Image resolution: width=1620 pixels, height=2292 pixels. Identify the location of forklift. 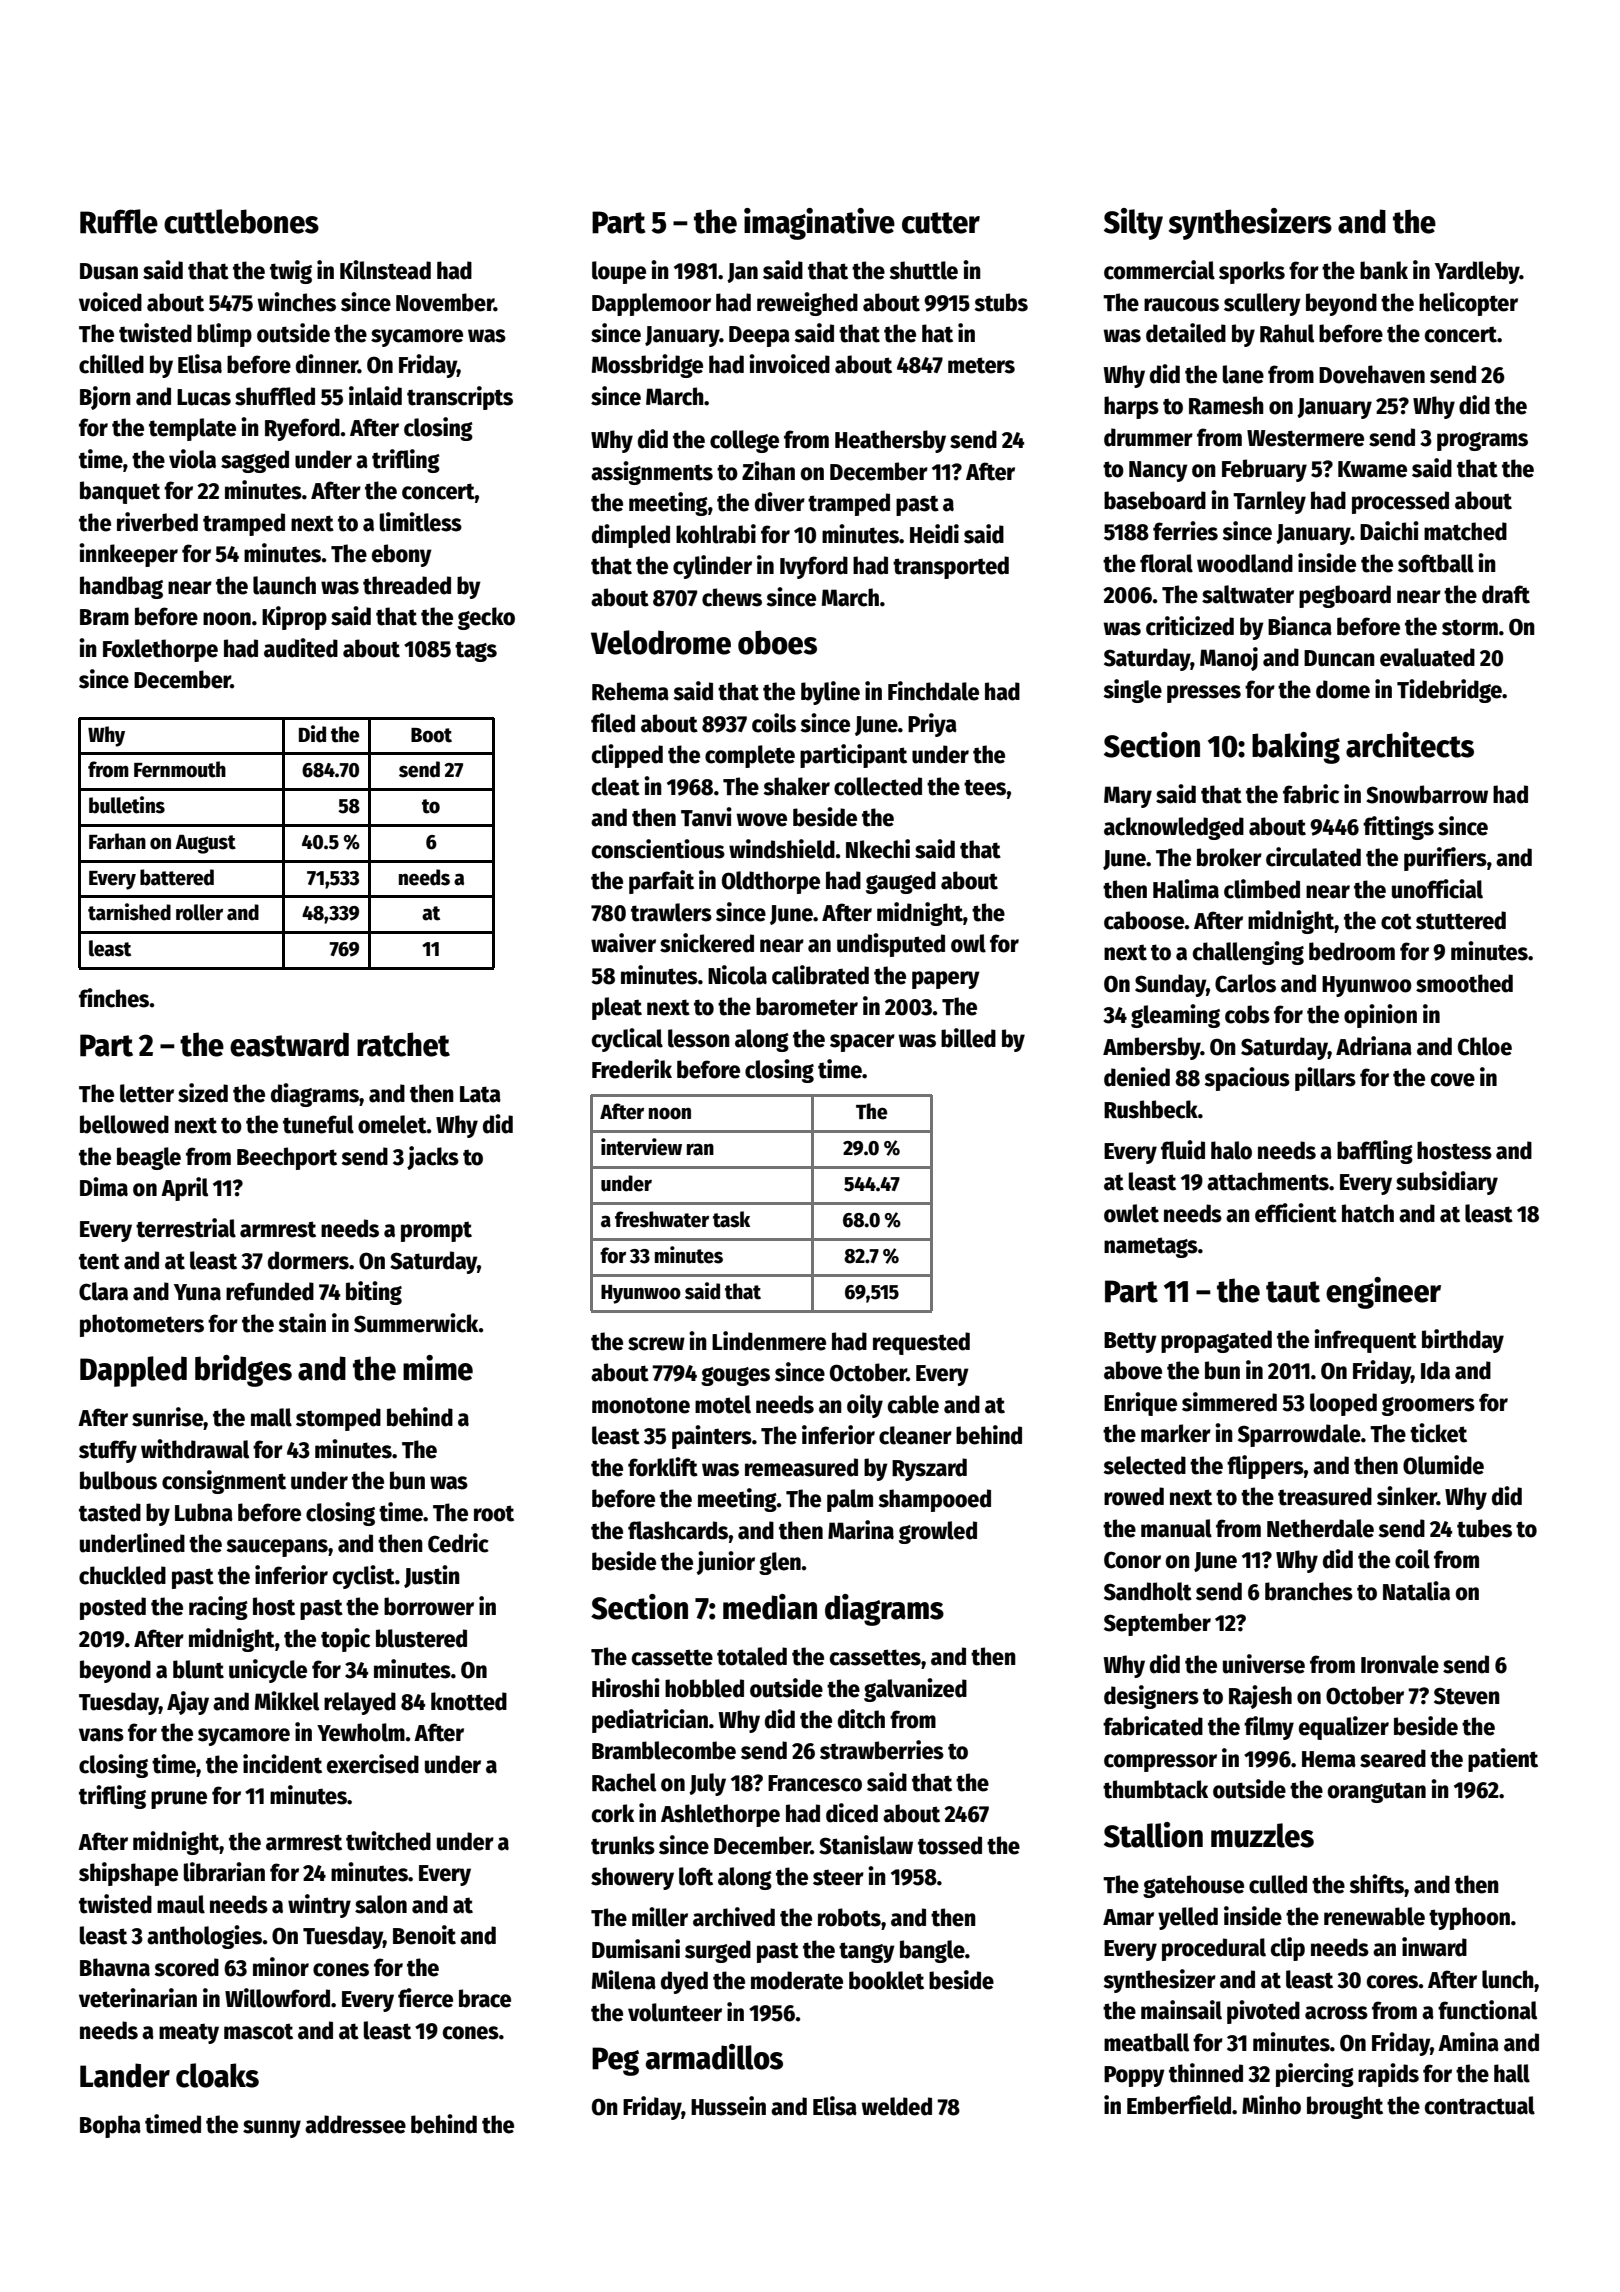
(663, 1467).
